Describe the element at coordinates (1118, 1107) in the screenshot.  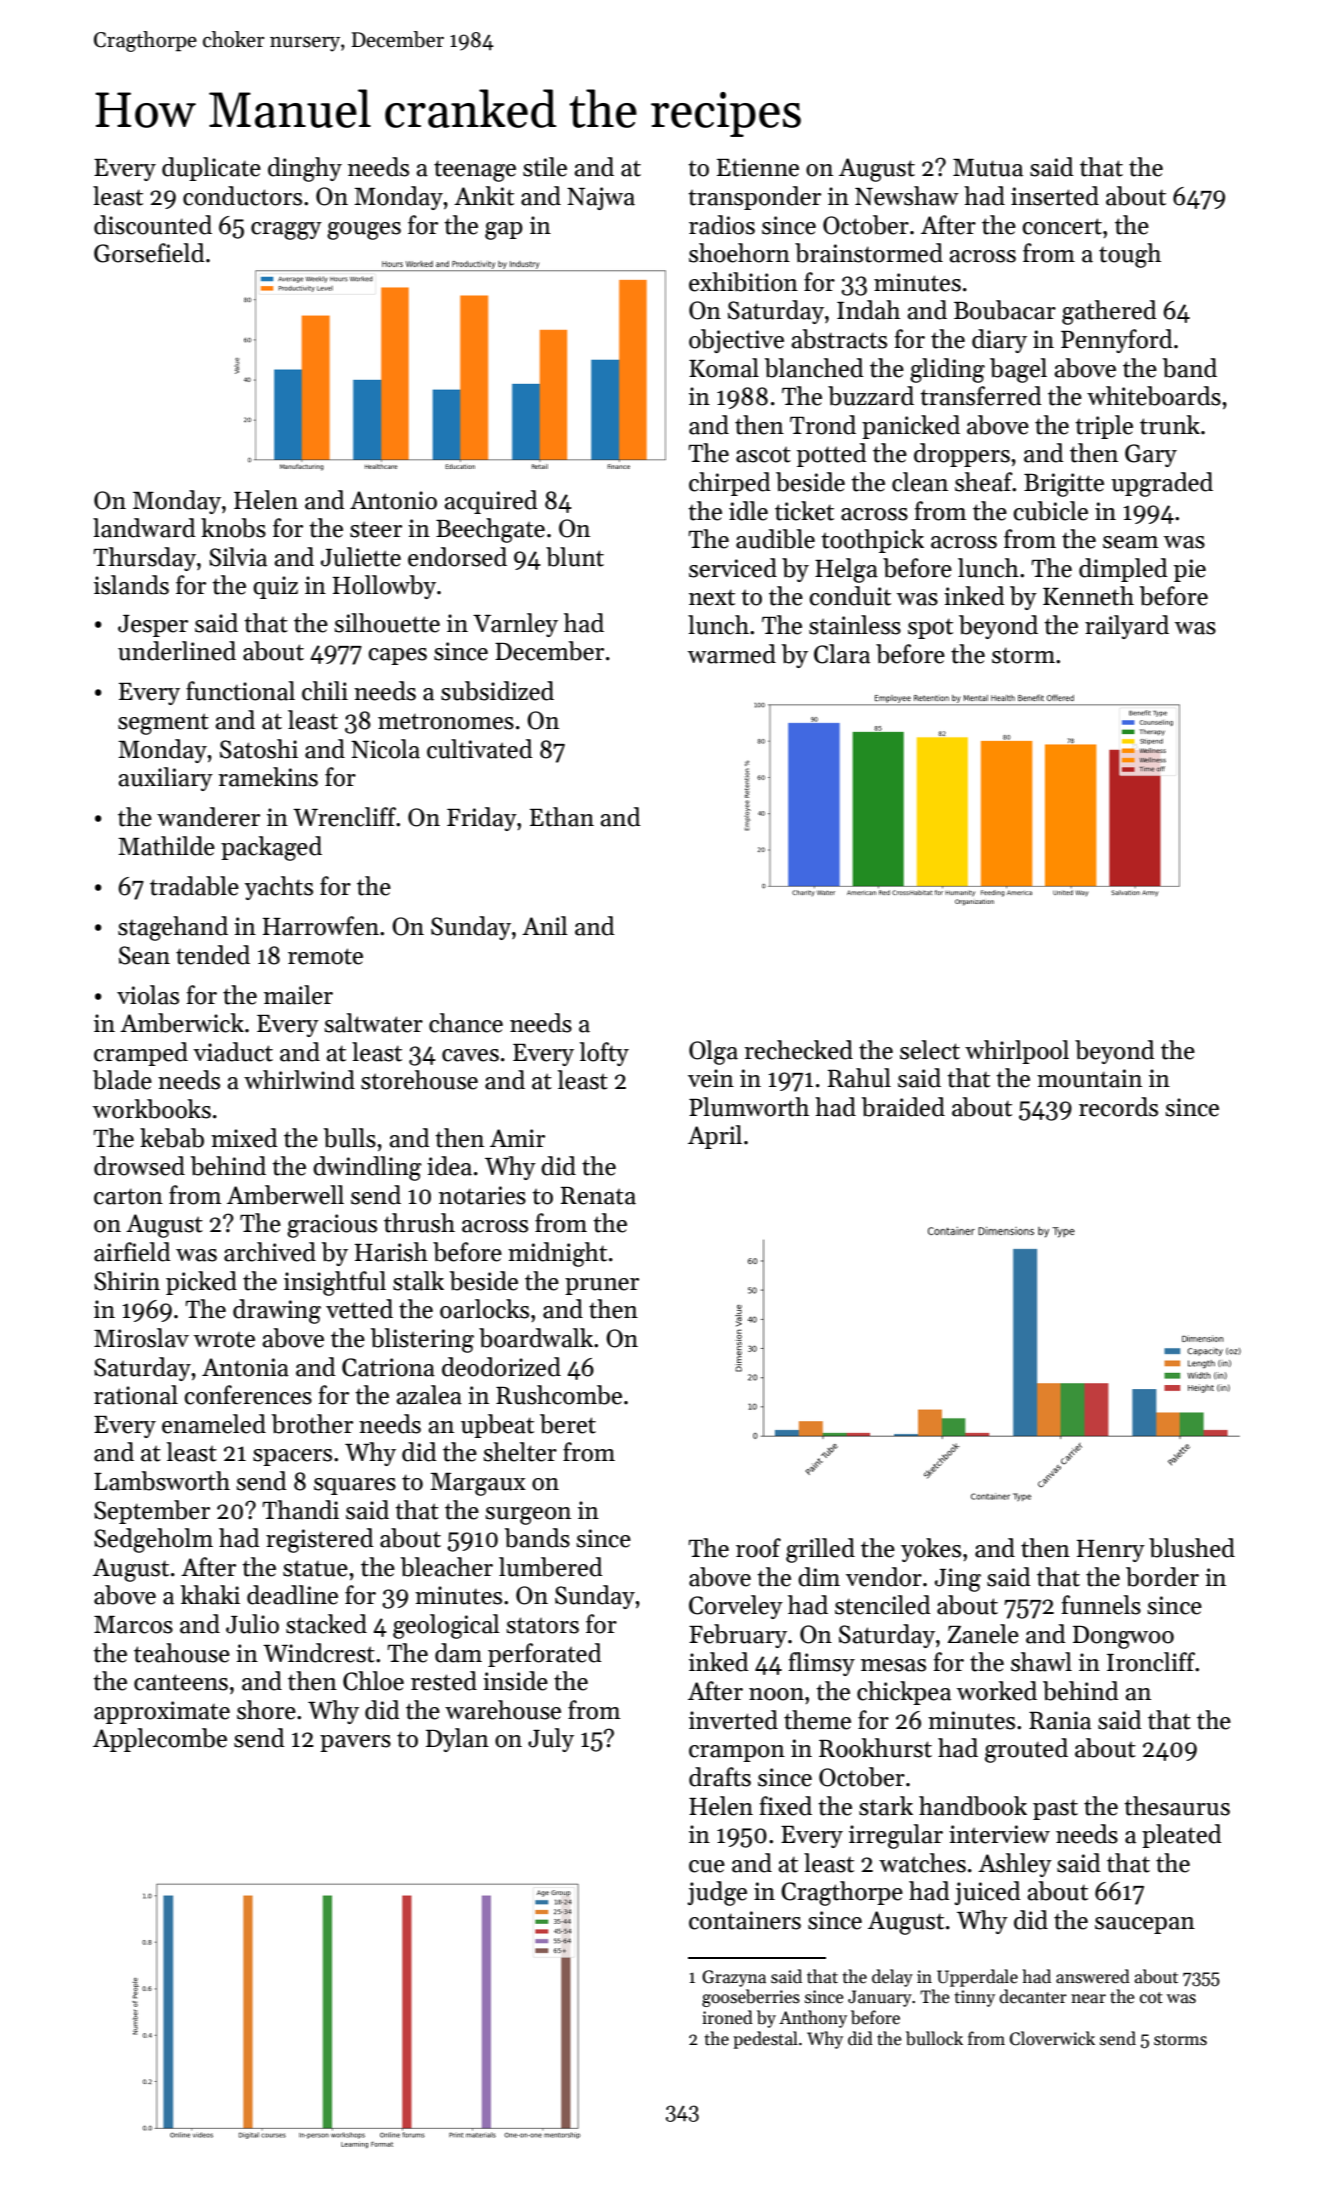
I see `records` at that location.
